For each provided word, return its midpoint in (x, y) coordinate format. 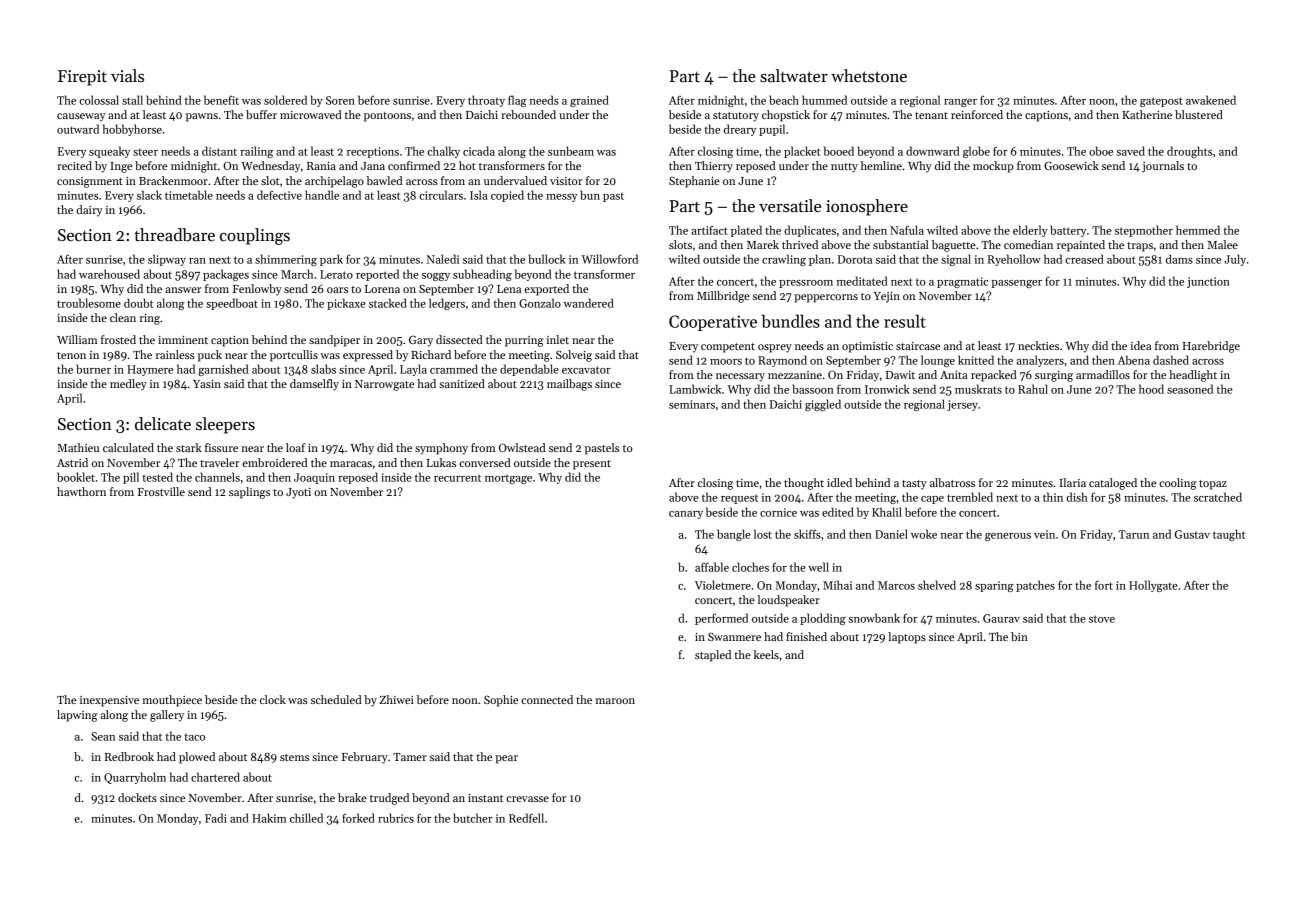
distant (219, 151)
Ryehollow (1014, 260)
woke (924, 534)
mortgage (508, 479)
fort (1104, 585)
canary (686, 515)
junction (1208, 282)
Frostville (161, 491)
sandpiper (334, 341)
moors (726, 362)
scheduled (336, 699)
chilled (306, 818)
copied (507, 196)
